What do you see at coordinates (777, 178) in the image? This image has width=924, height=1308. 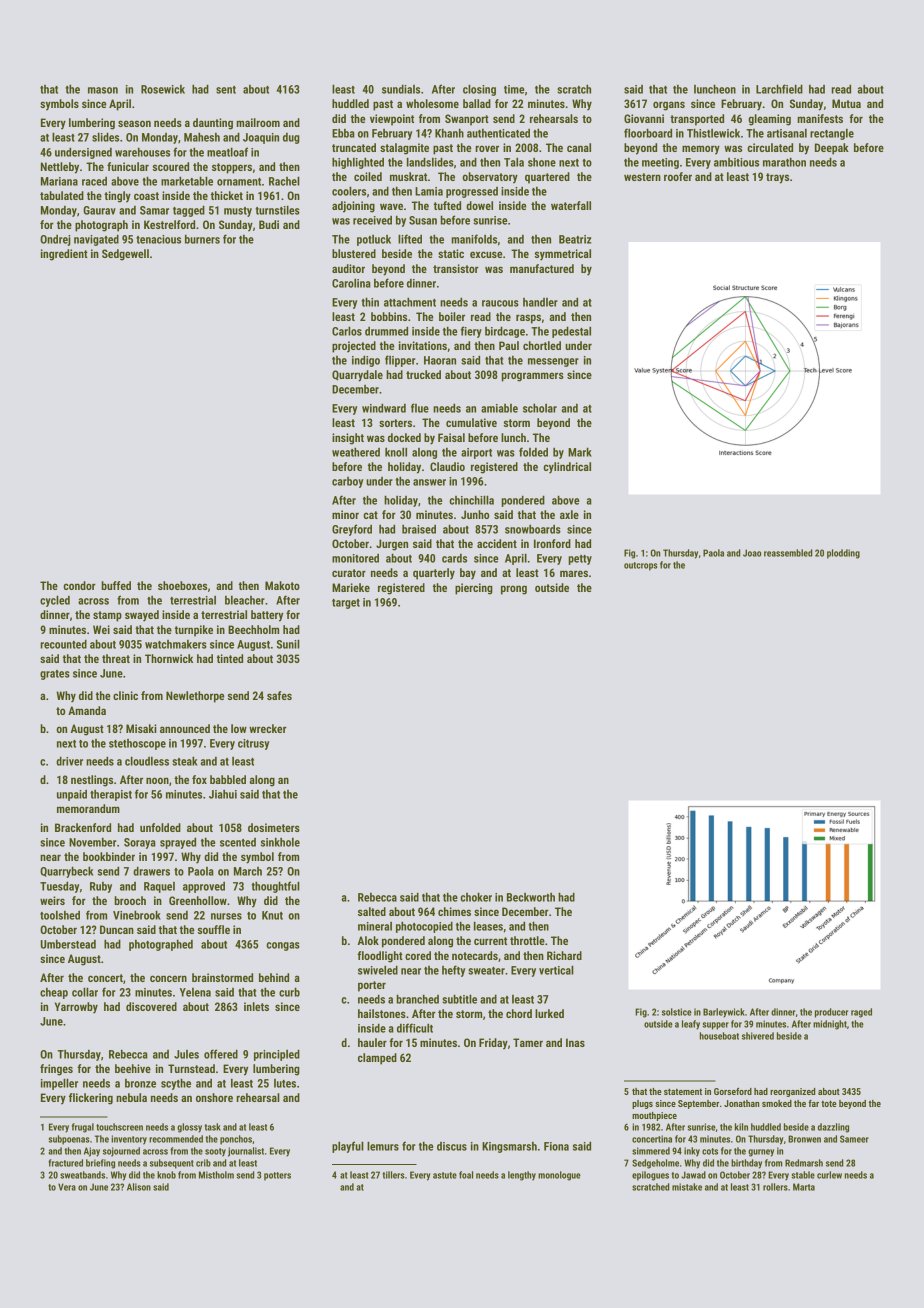 I see `trays` at bounding box center [777, 178].
